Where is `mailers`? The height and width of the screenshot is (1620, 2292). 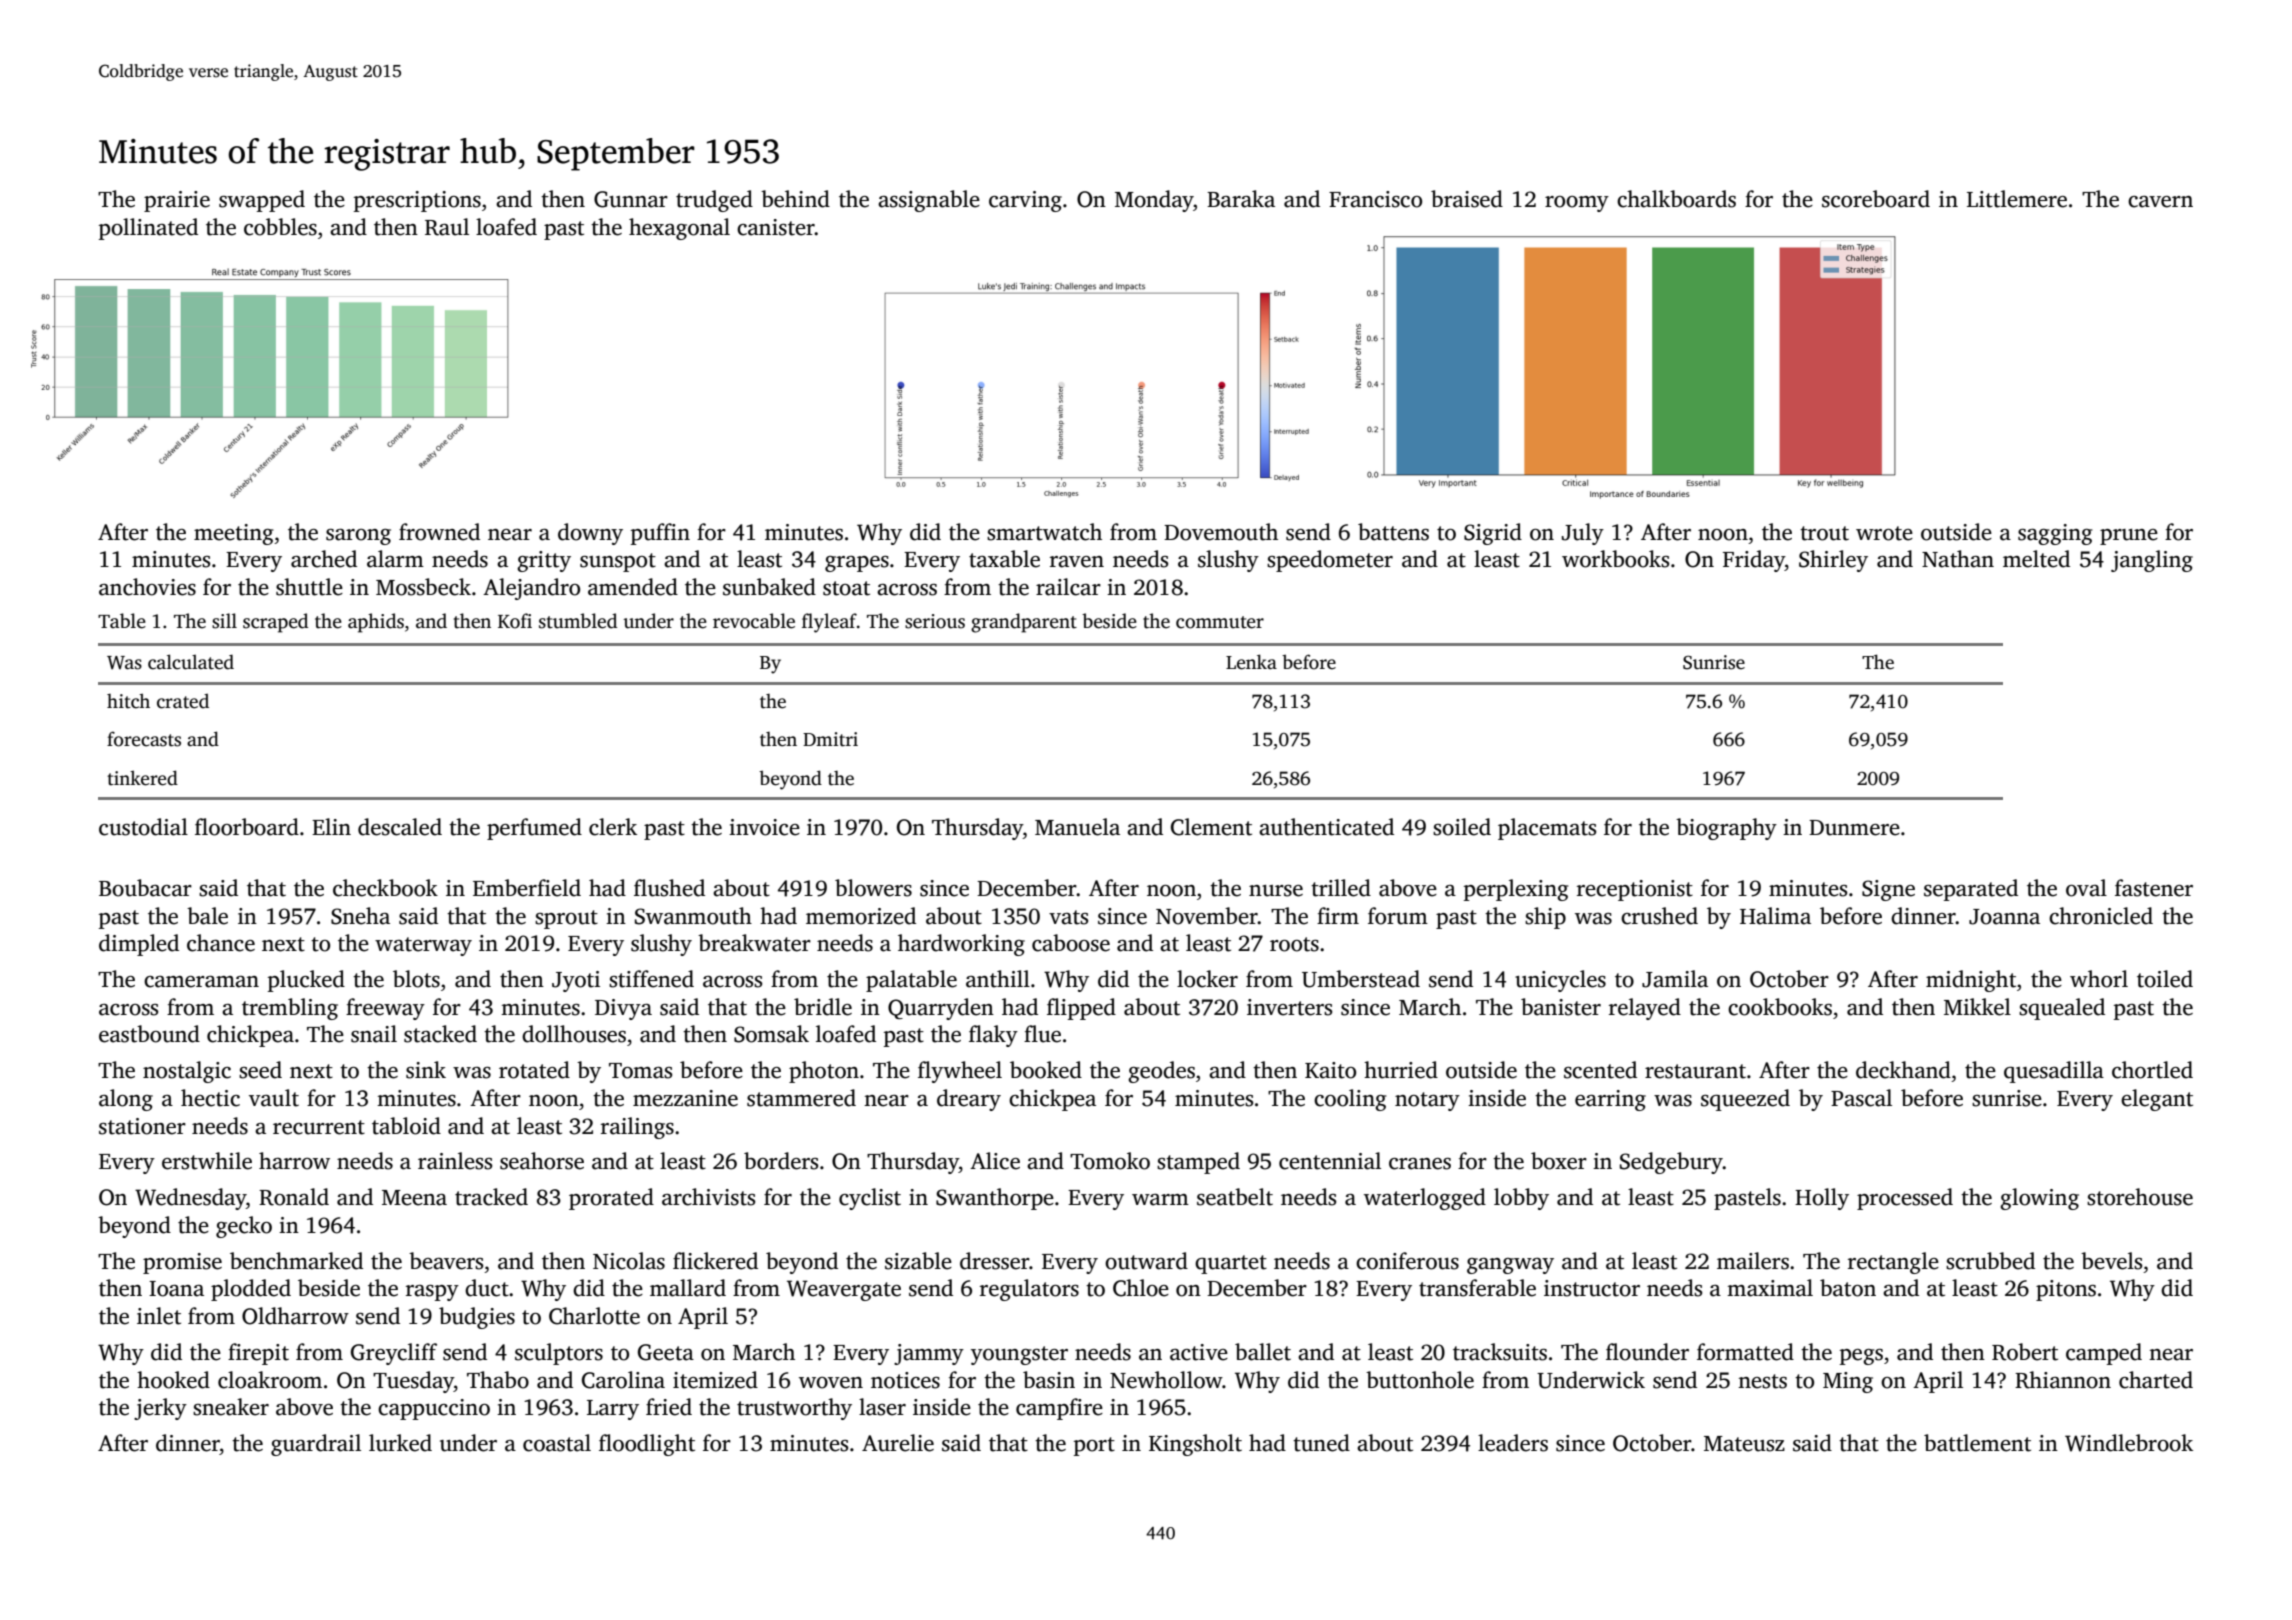 mailers is located at coordinates (1753, 1261).
